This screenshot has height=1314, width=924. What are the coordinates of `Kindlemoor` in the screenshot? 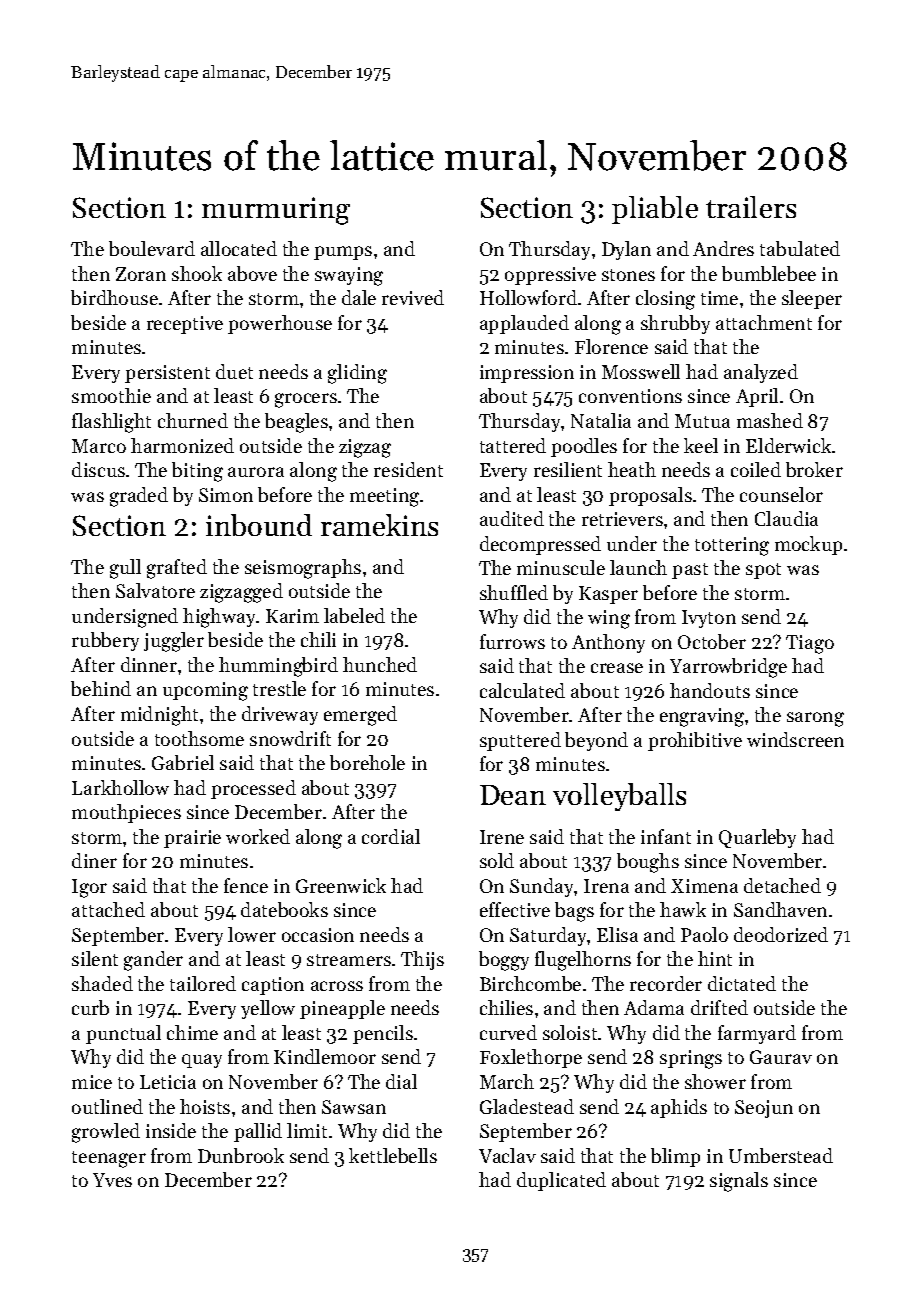 It's located at (325, 1056).
